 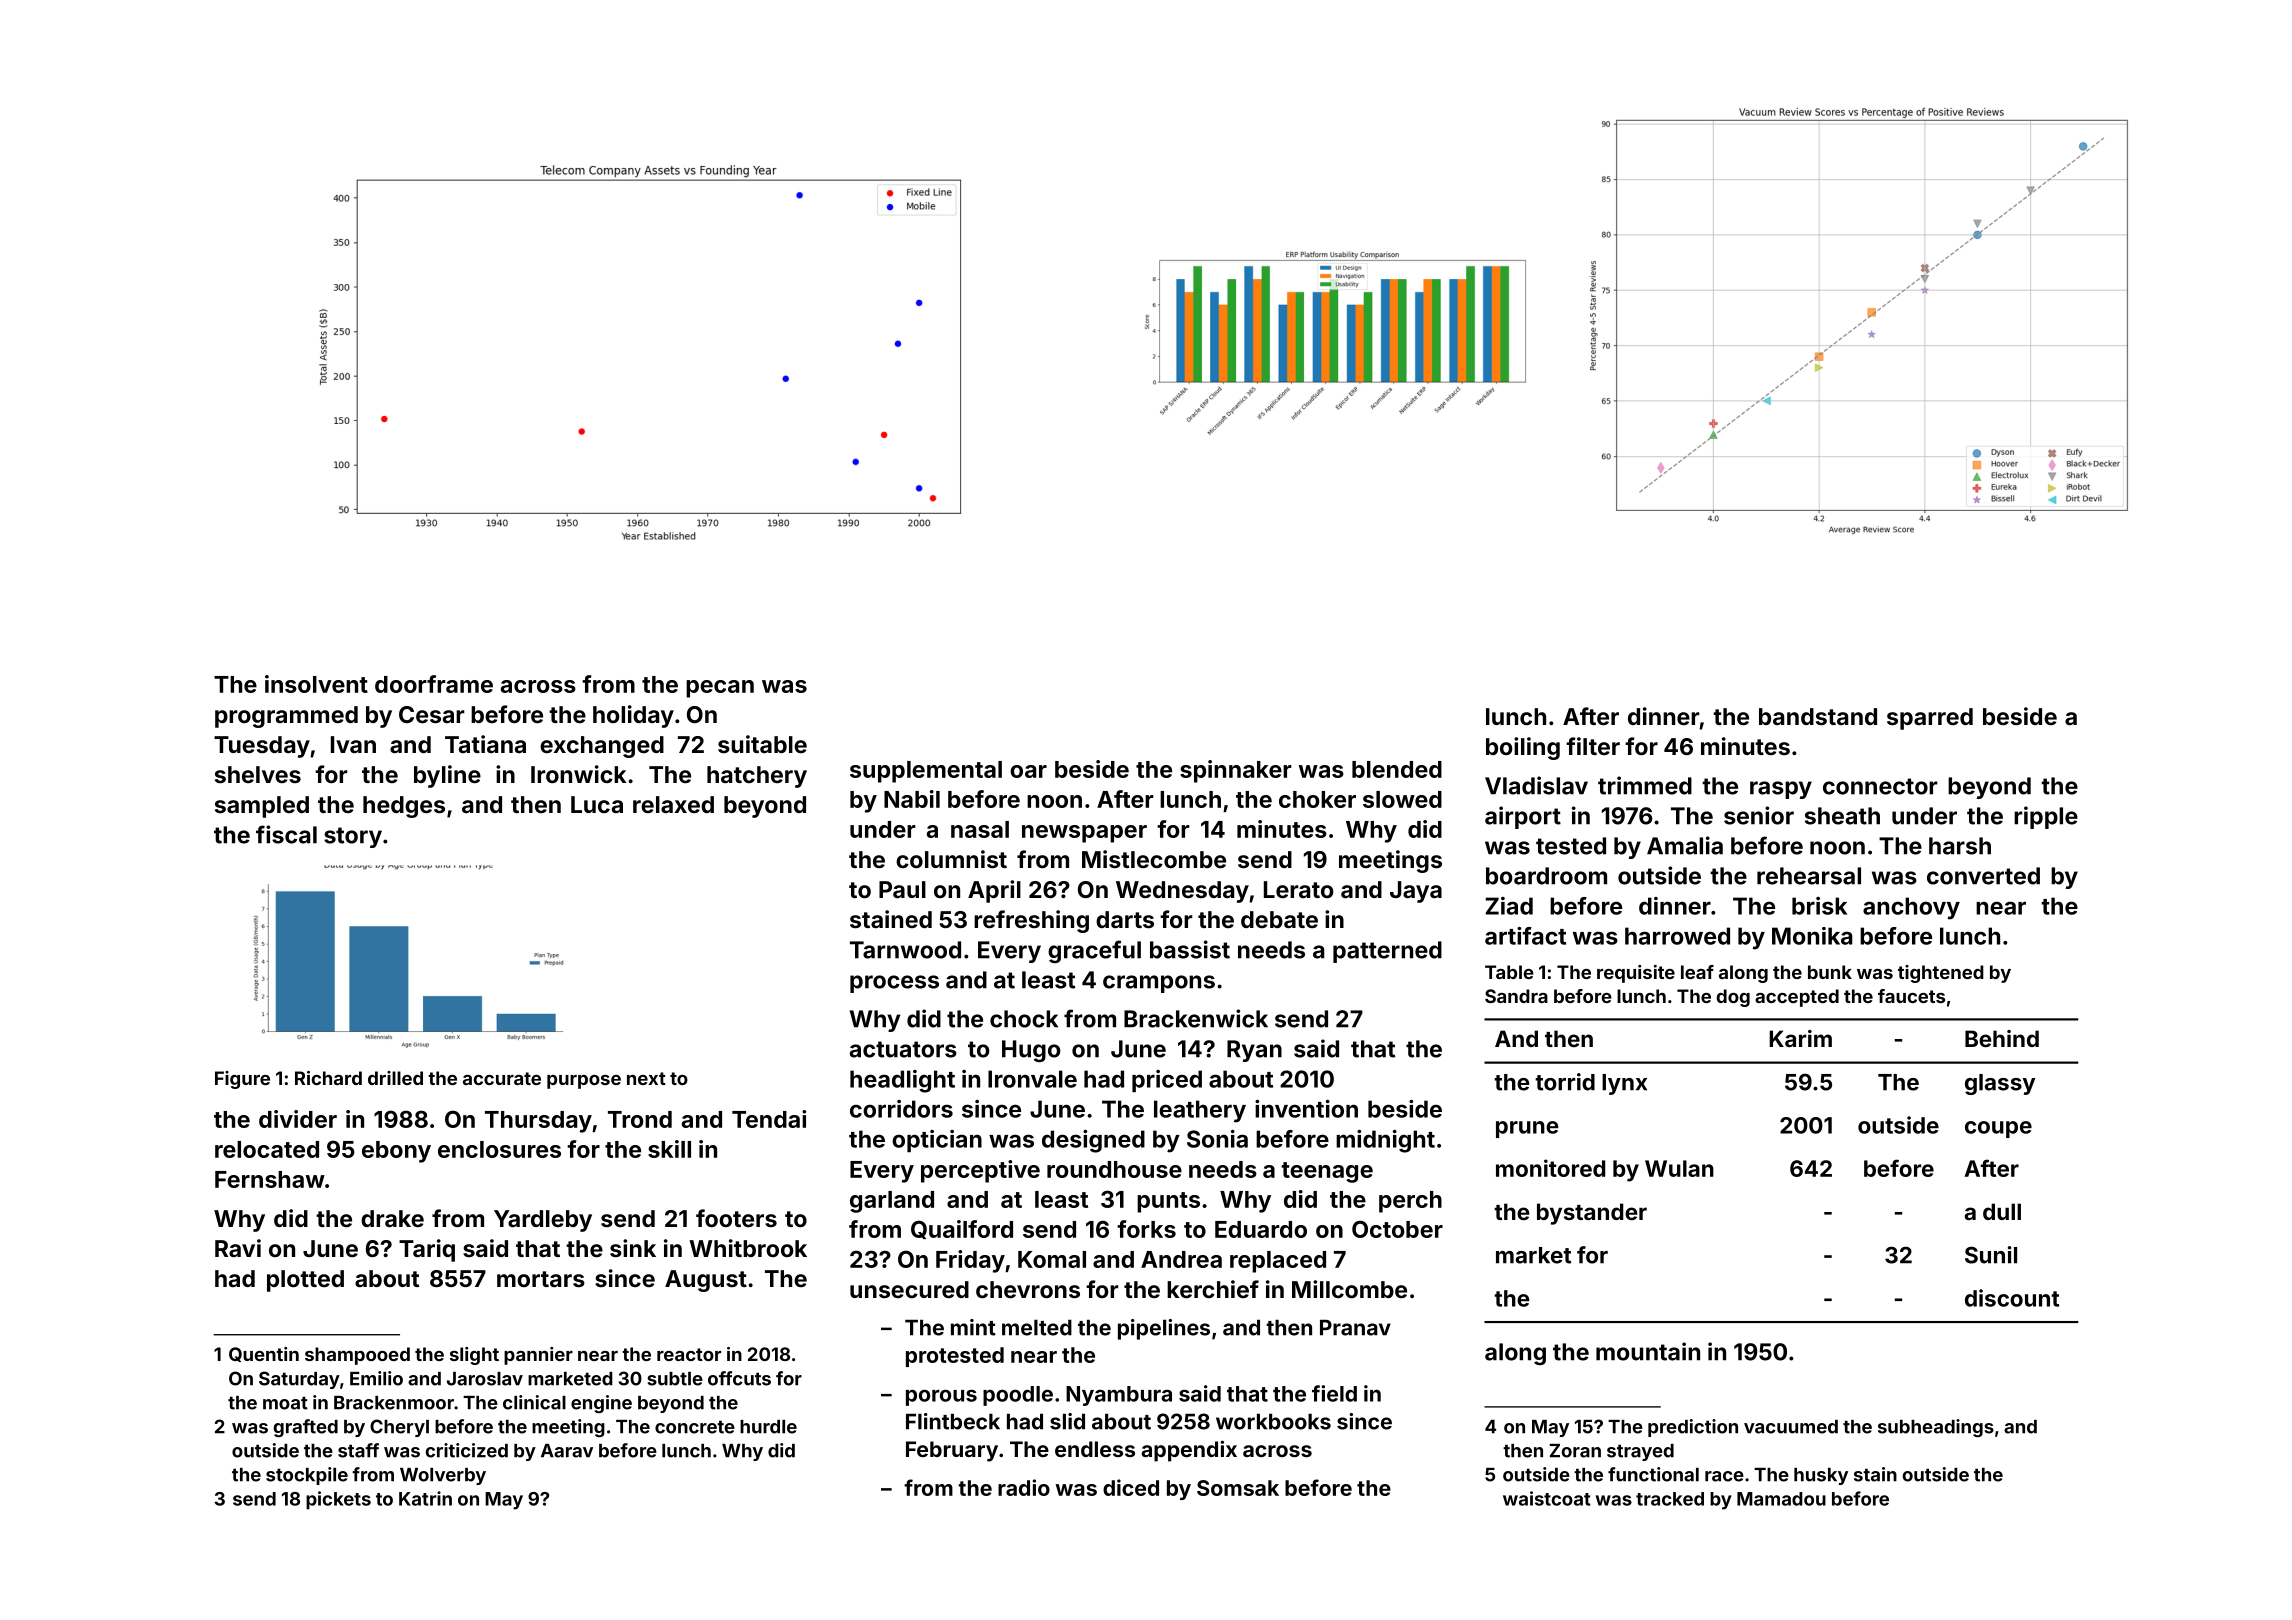 What do you see at coordinates (427, 1250) in the screenshot?
I see `Tariq` at bounding box center [427, 1250].
